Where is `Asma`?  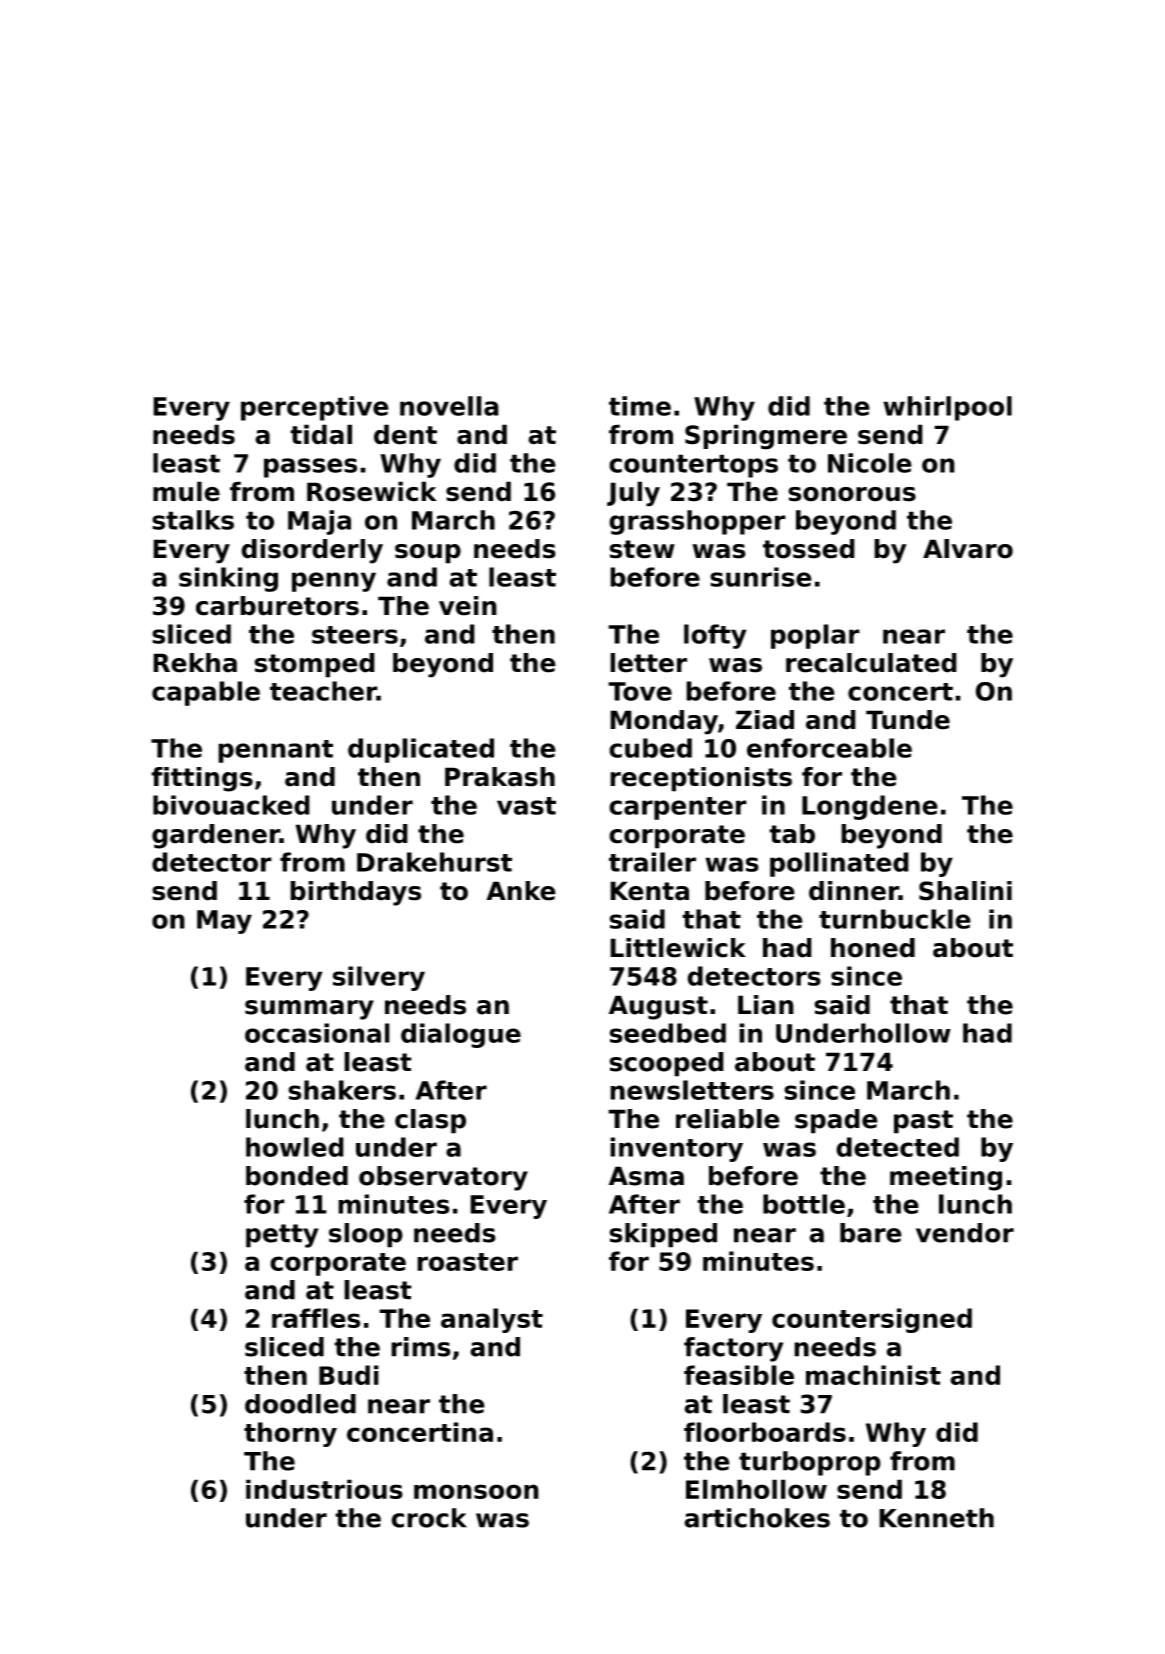 Asma is located at coordinates (646, 1176).
